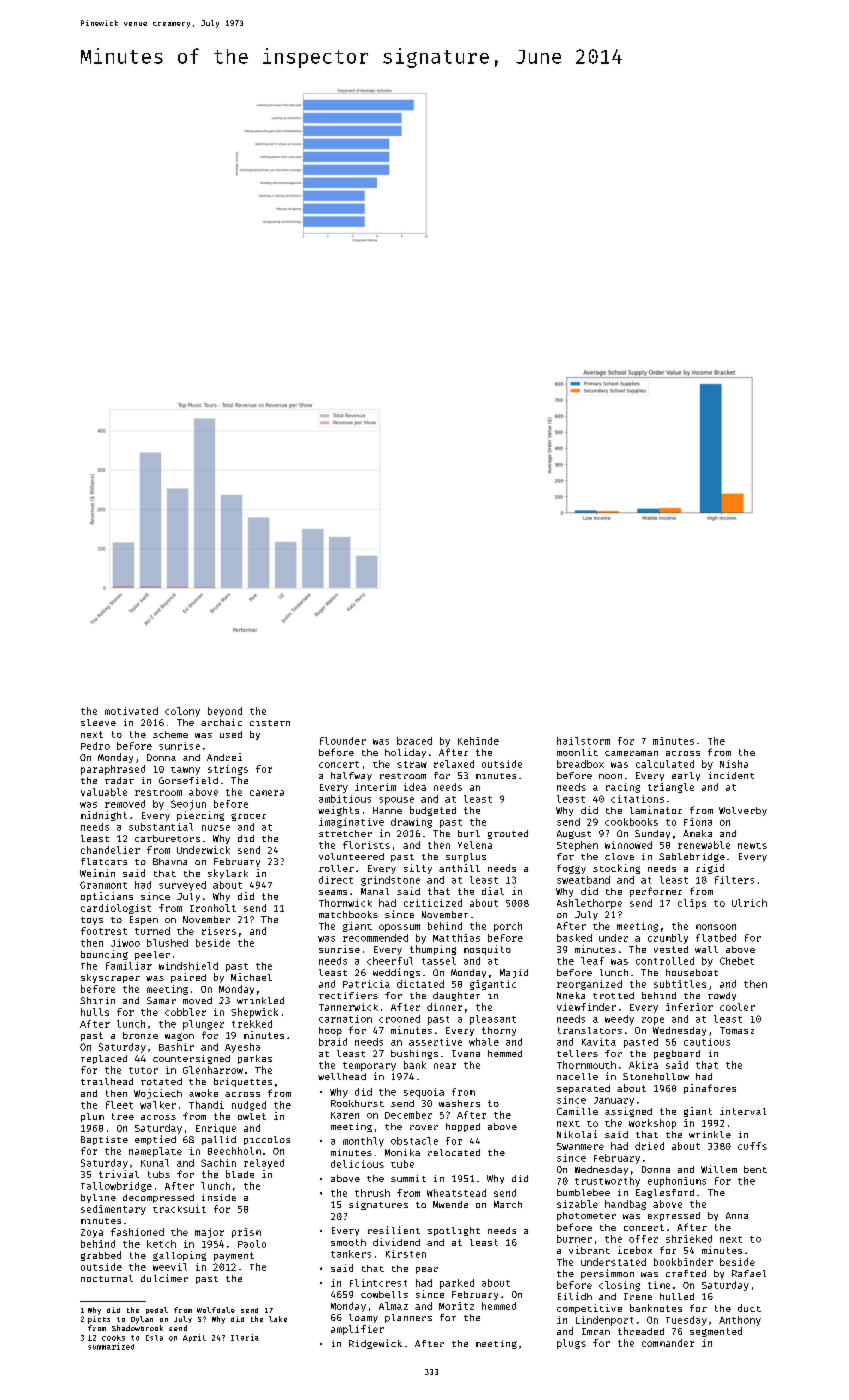  Describe the element at coordinates (734, 764) in the screenshot. I see `Nisha` at that location.
